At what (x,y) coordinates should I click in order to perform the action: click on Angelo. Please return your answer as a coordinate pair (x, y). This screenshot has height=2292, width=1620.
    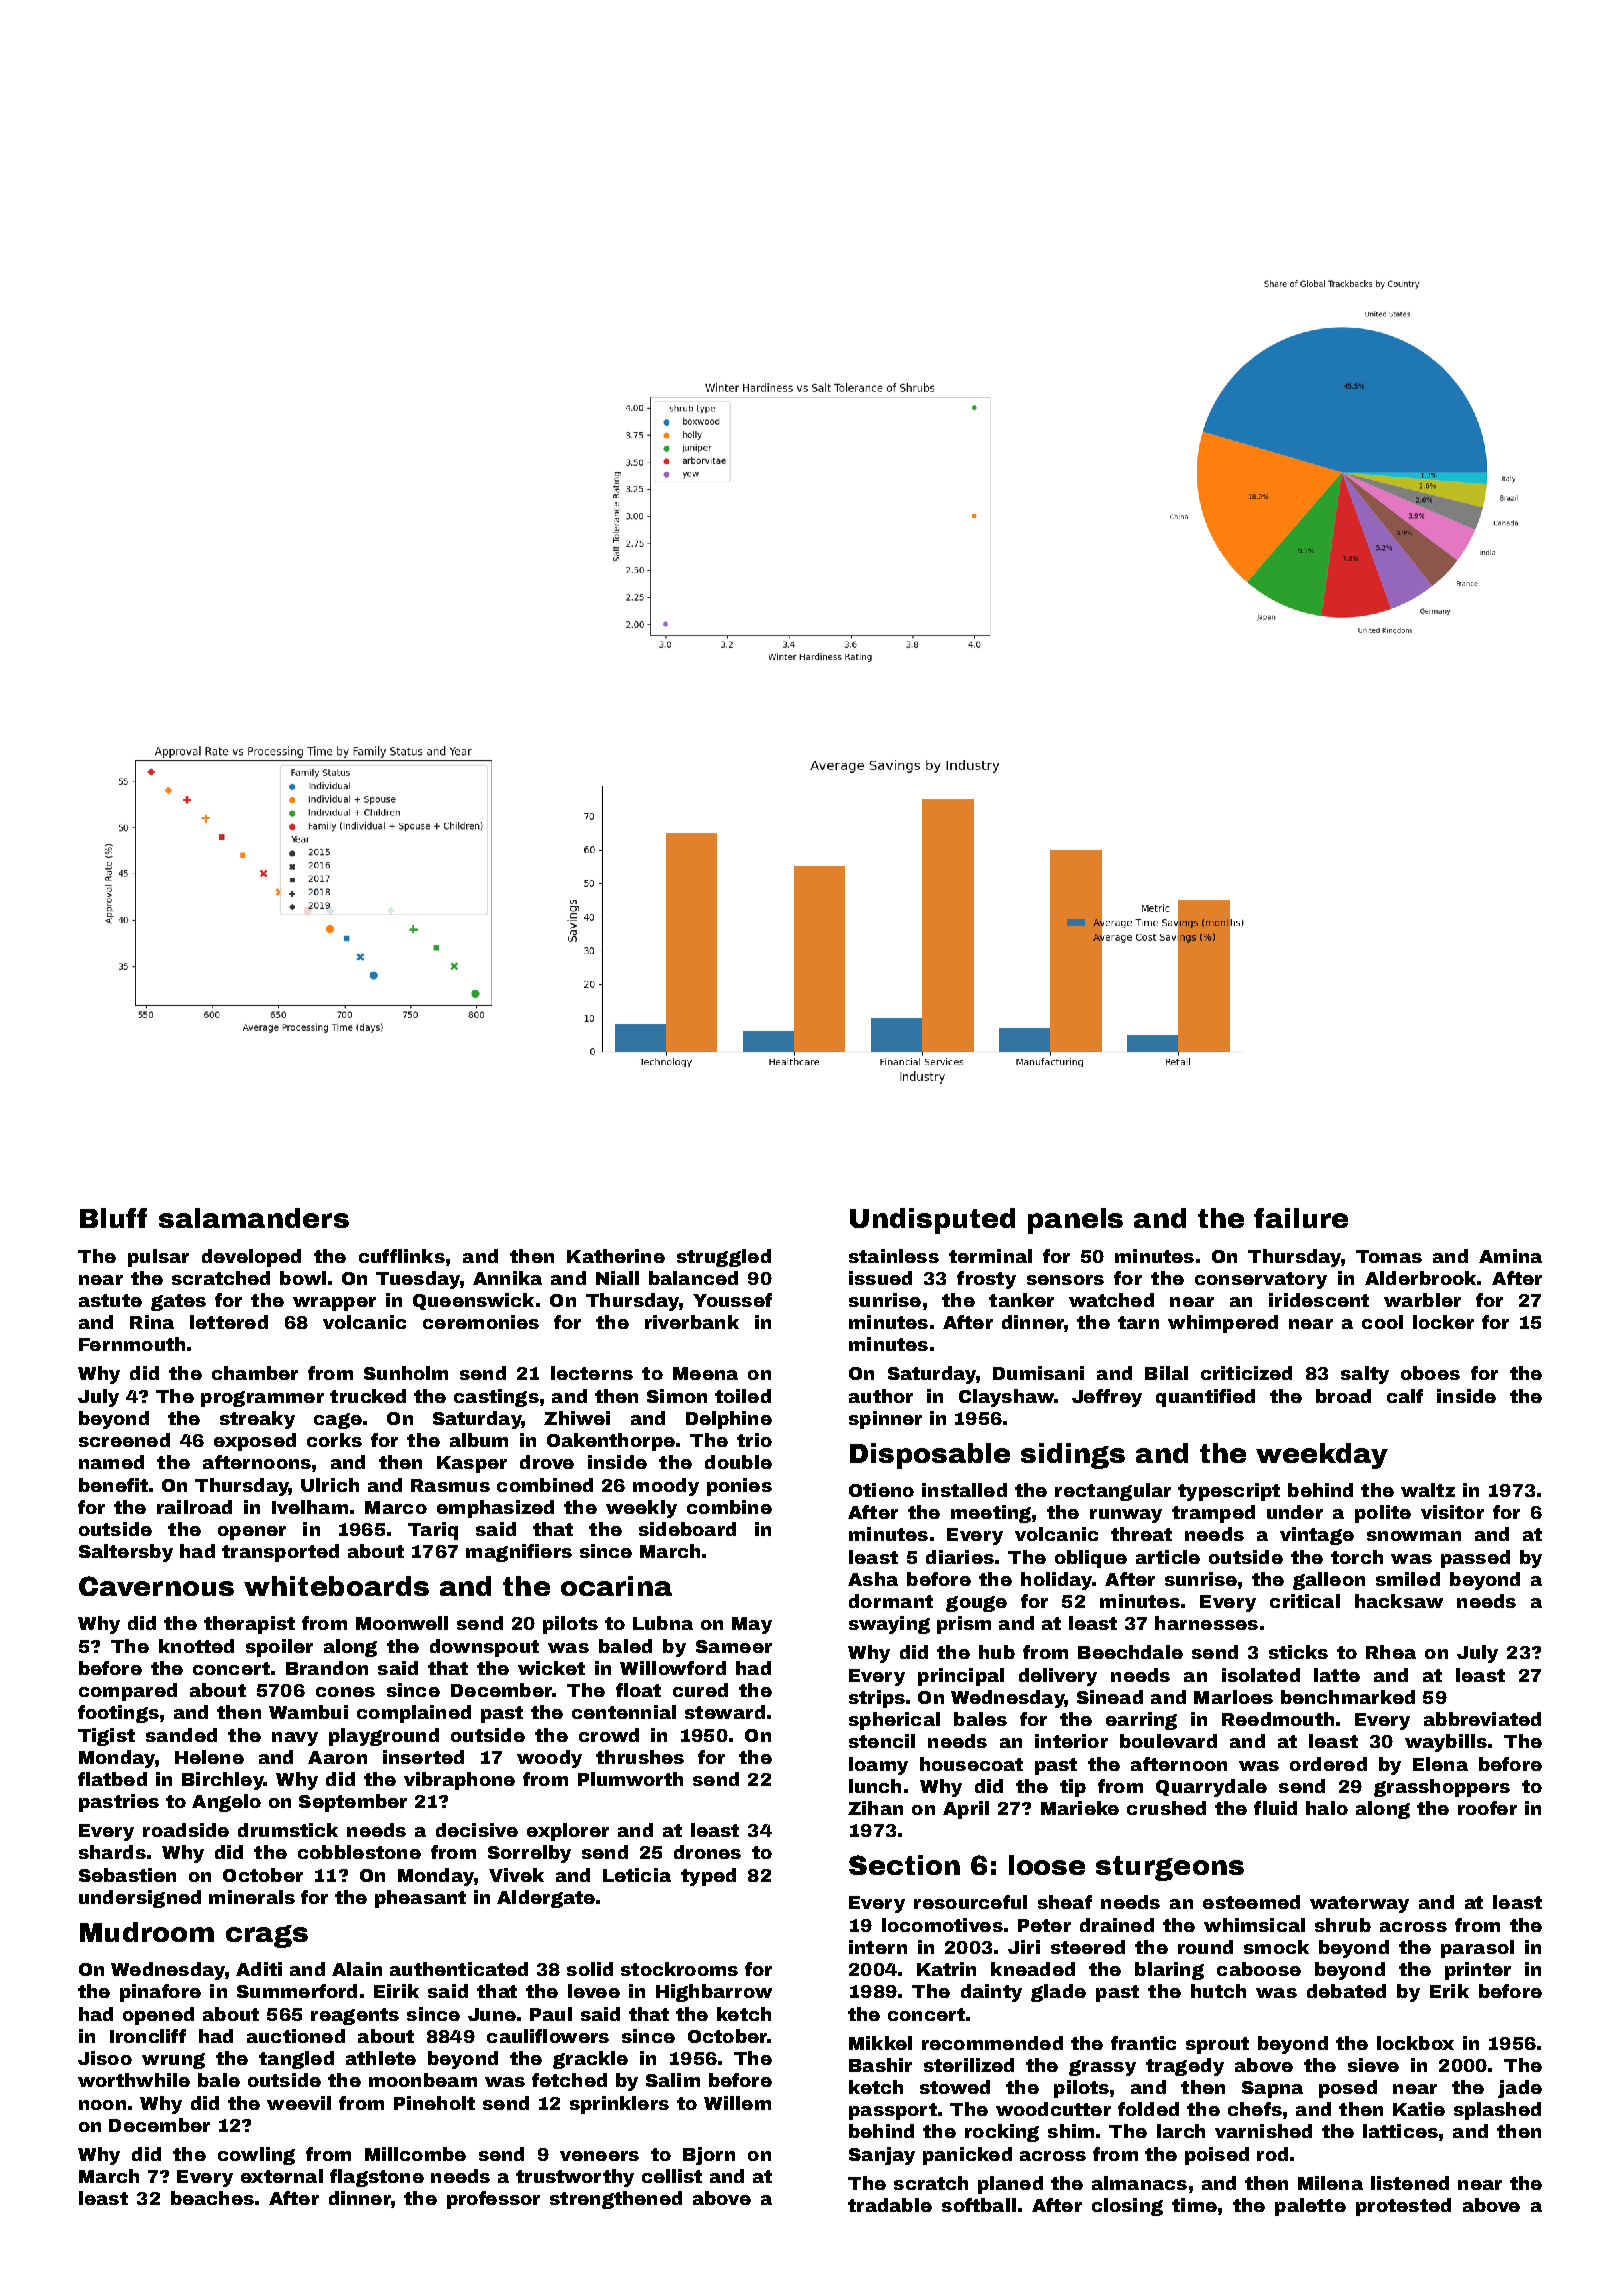
    Looking at the image, I should click on (226, 1803).
